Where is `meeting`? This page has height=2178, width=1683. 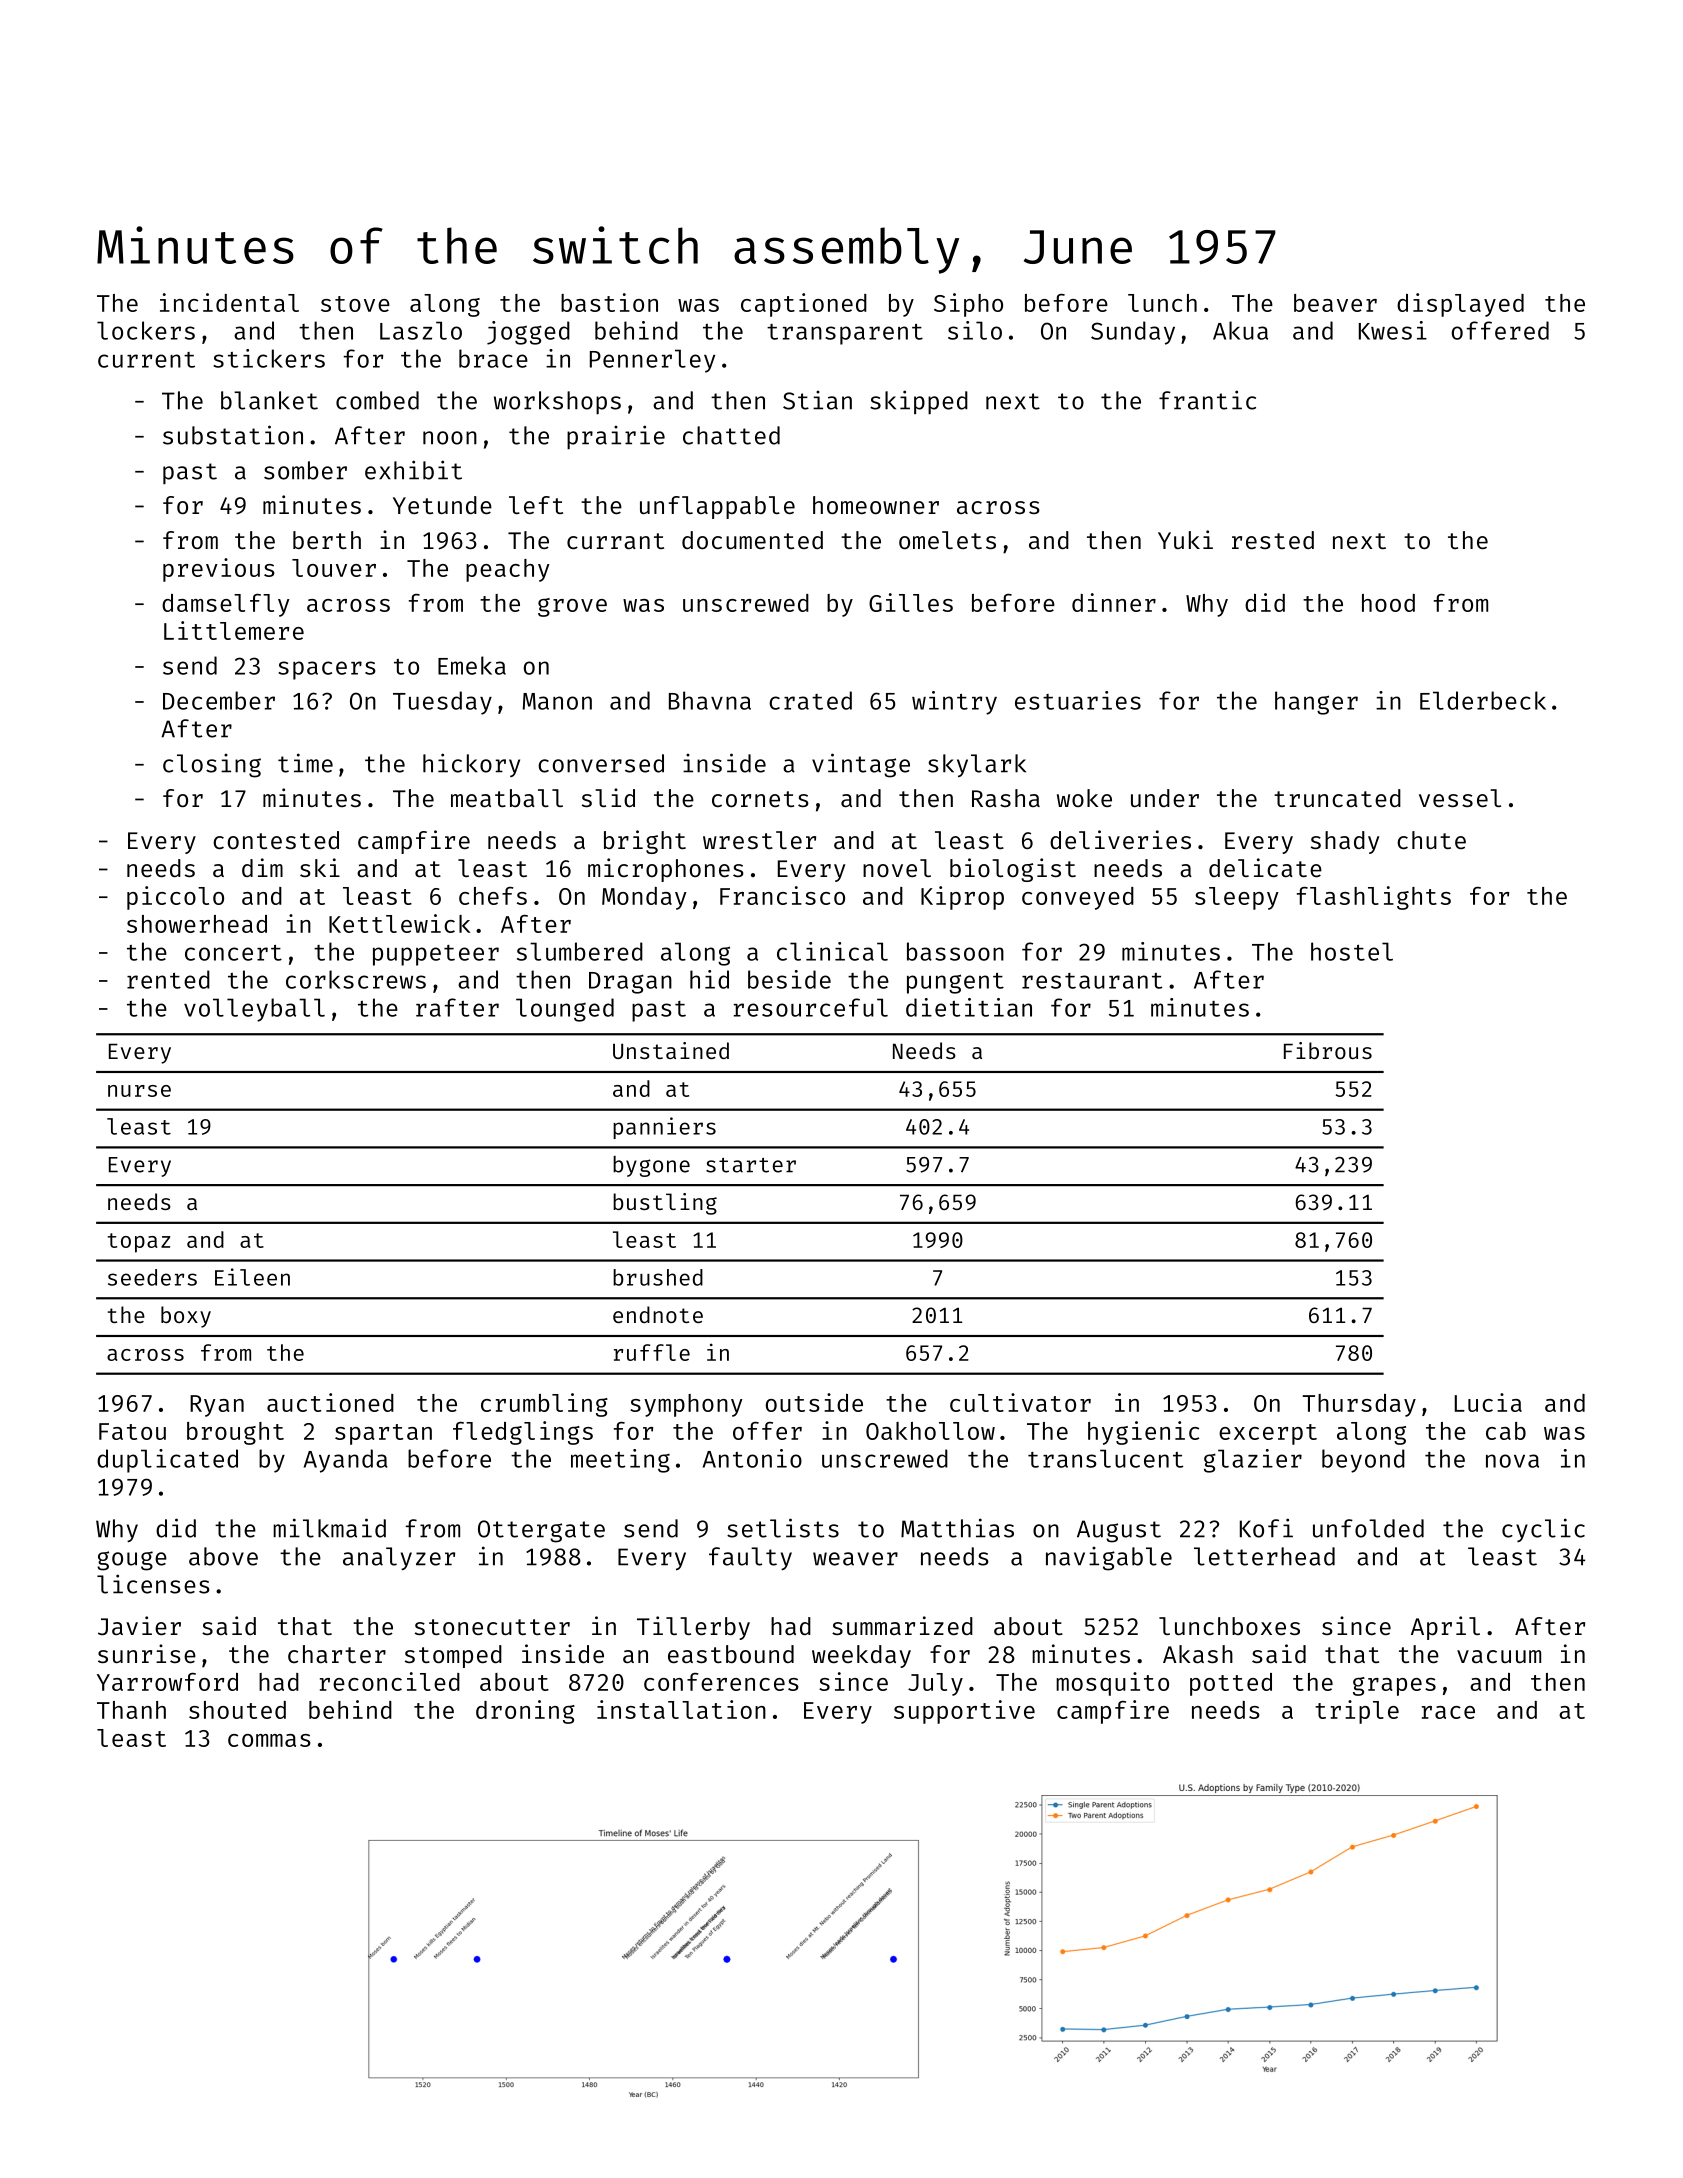
meeting is located at coordinates (620, 1461).
